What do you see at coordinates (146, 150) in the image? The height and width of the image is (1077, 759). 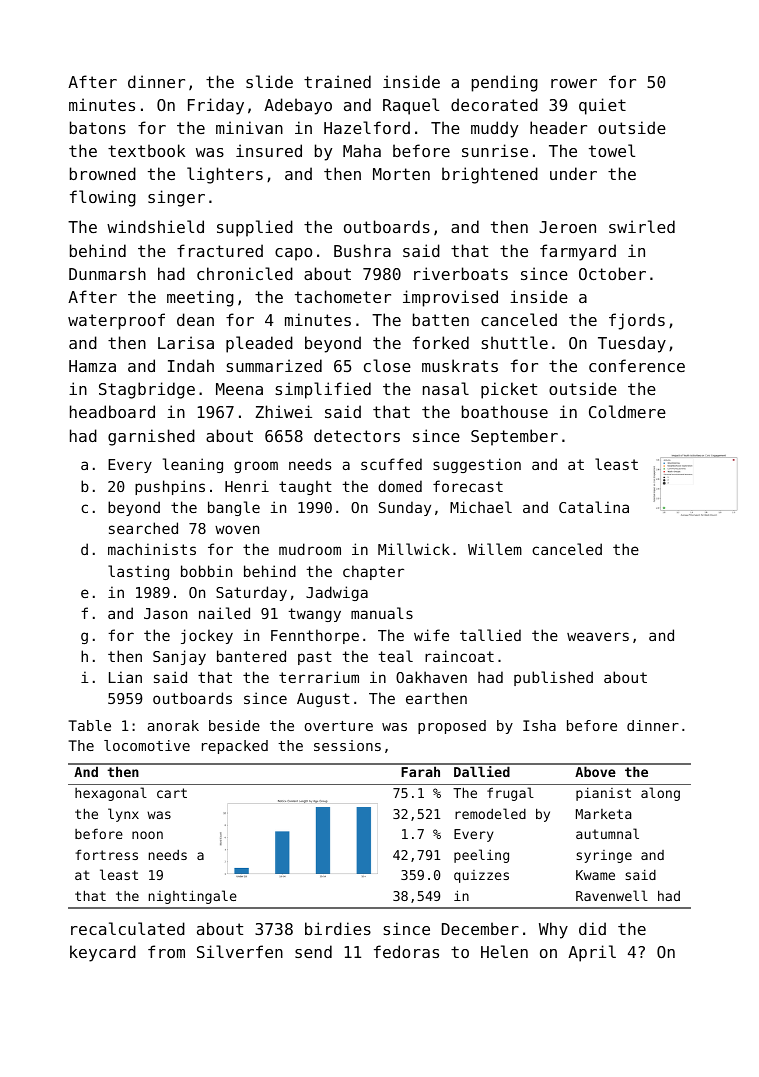 I see `textbook` at bounding box center [146, 150].
